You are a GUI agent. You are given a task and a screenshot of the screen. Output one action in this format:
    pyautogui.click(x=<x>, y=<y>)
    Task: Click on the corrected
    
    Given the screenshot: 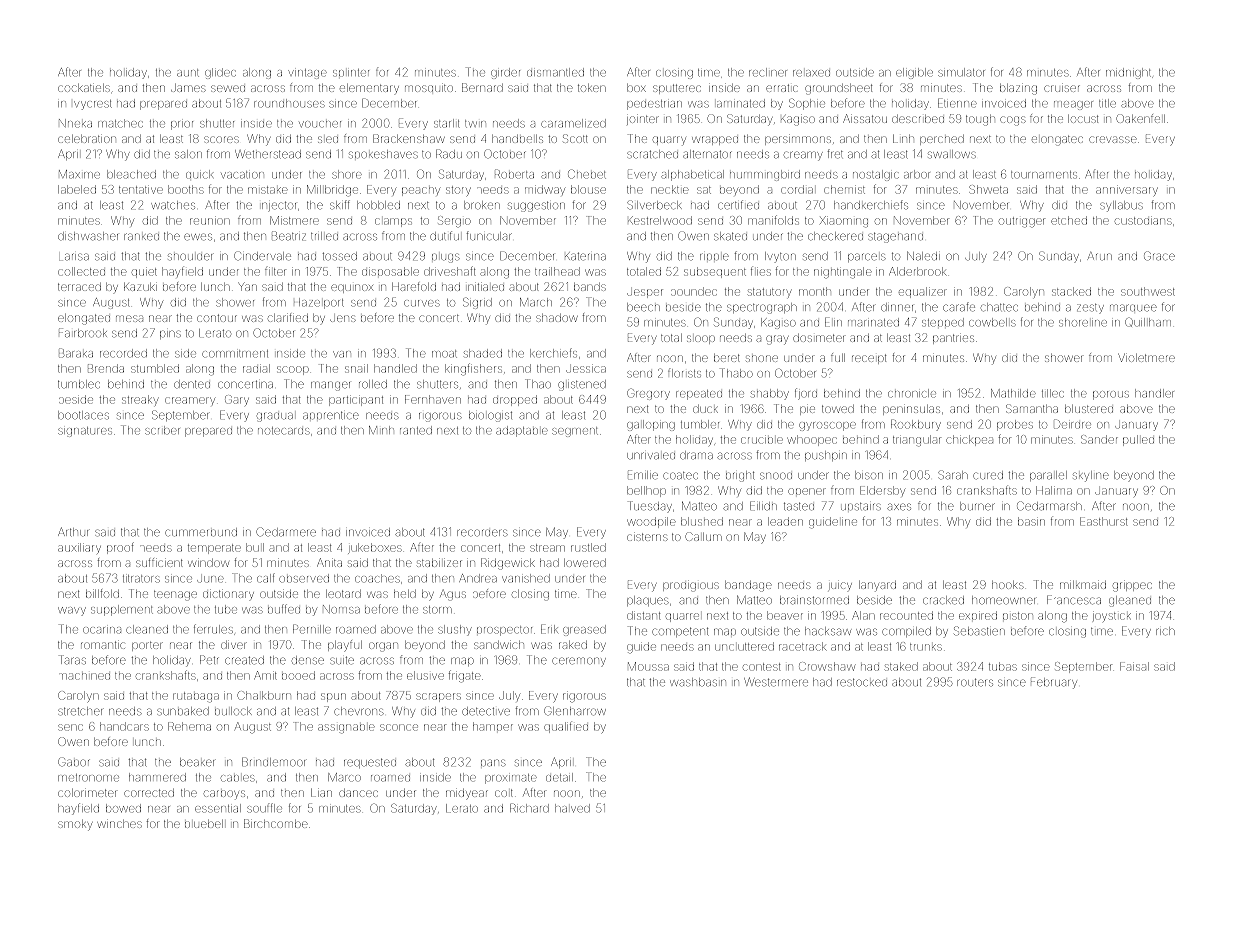 What is the action you would take?
    pyautogui.click(x=149, y=793)
